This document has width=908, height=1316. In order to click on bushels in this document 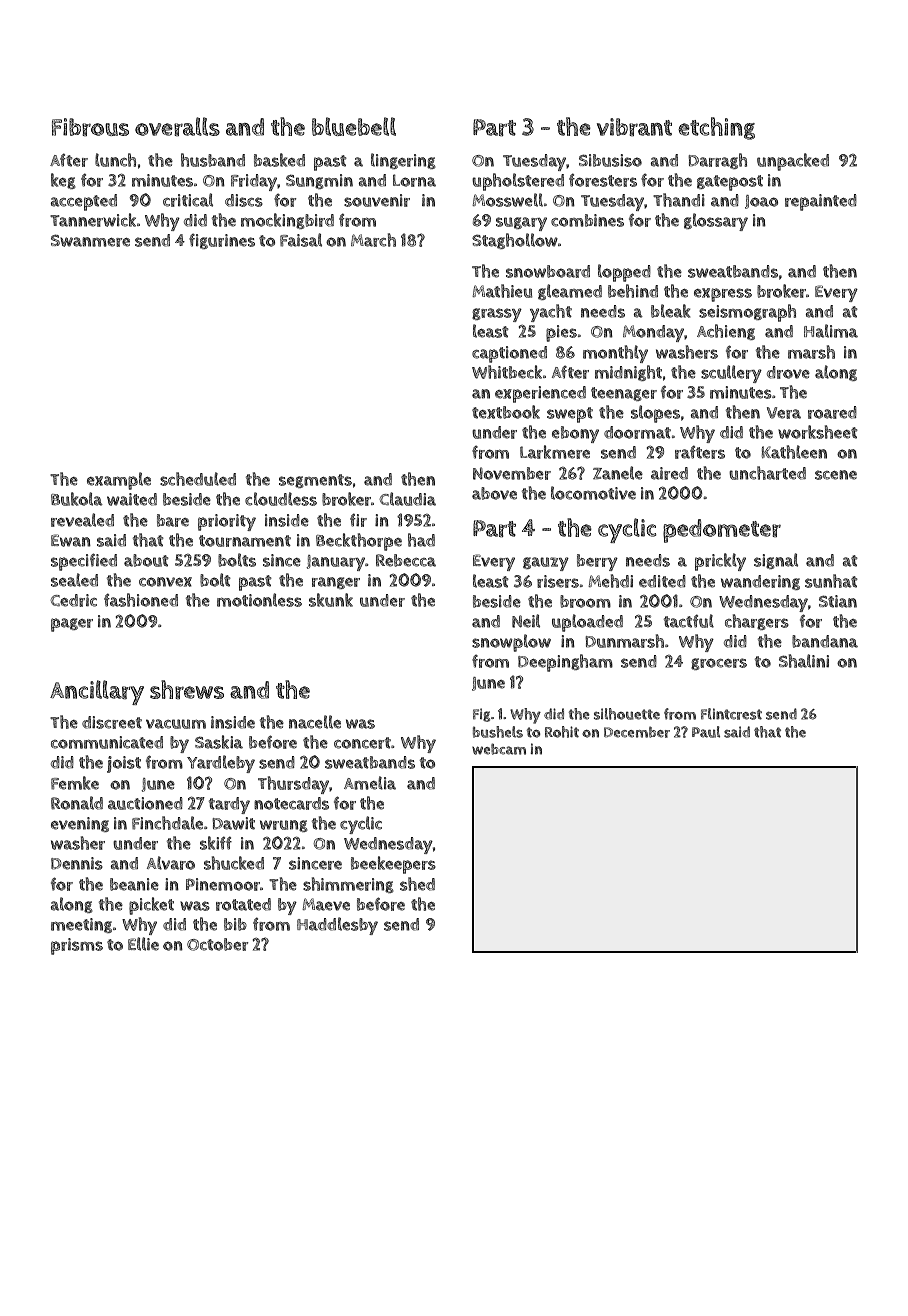, I will do `click(498, 732)`.
